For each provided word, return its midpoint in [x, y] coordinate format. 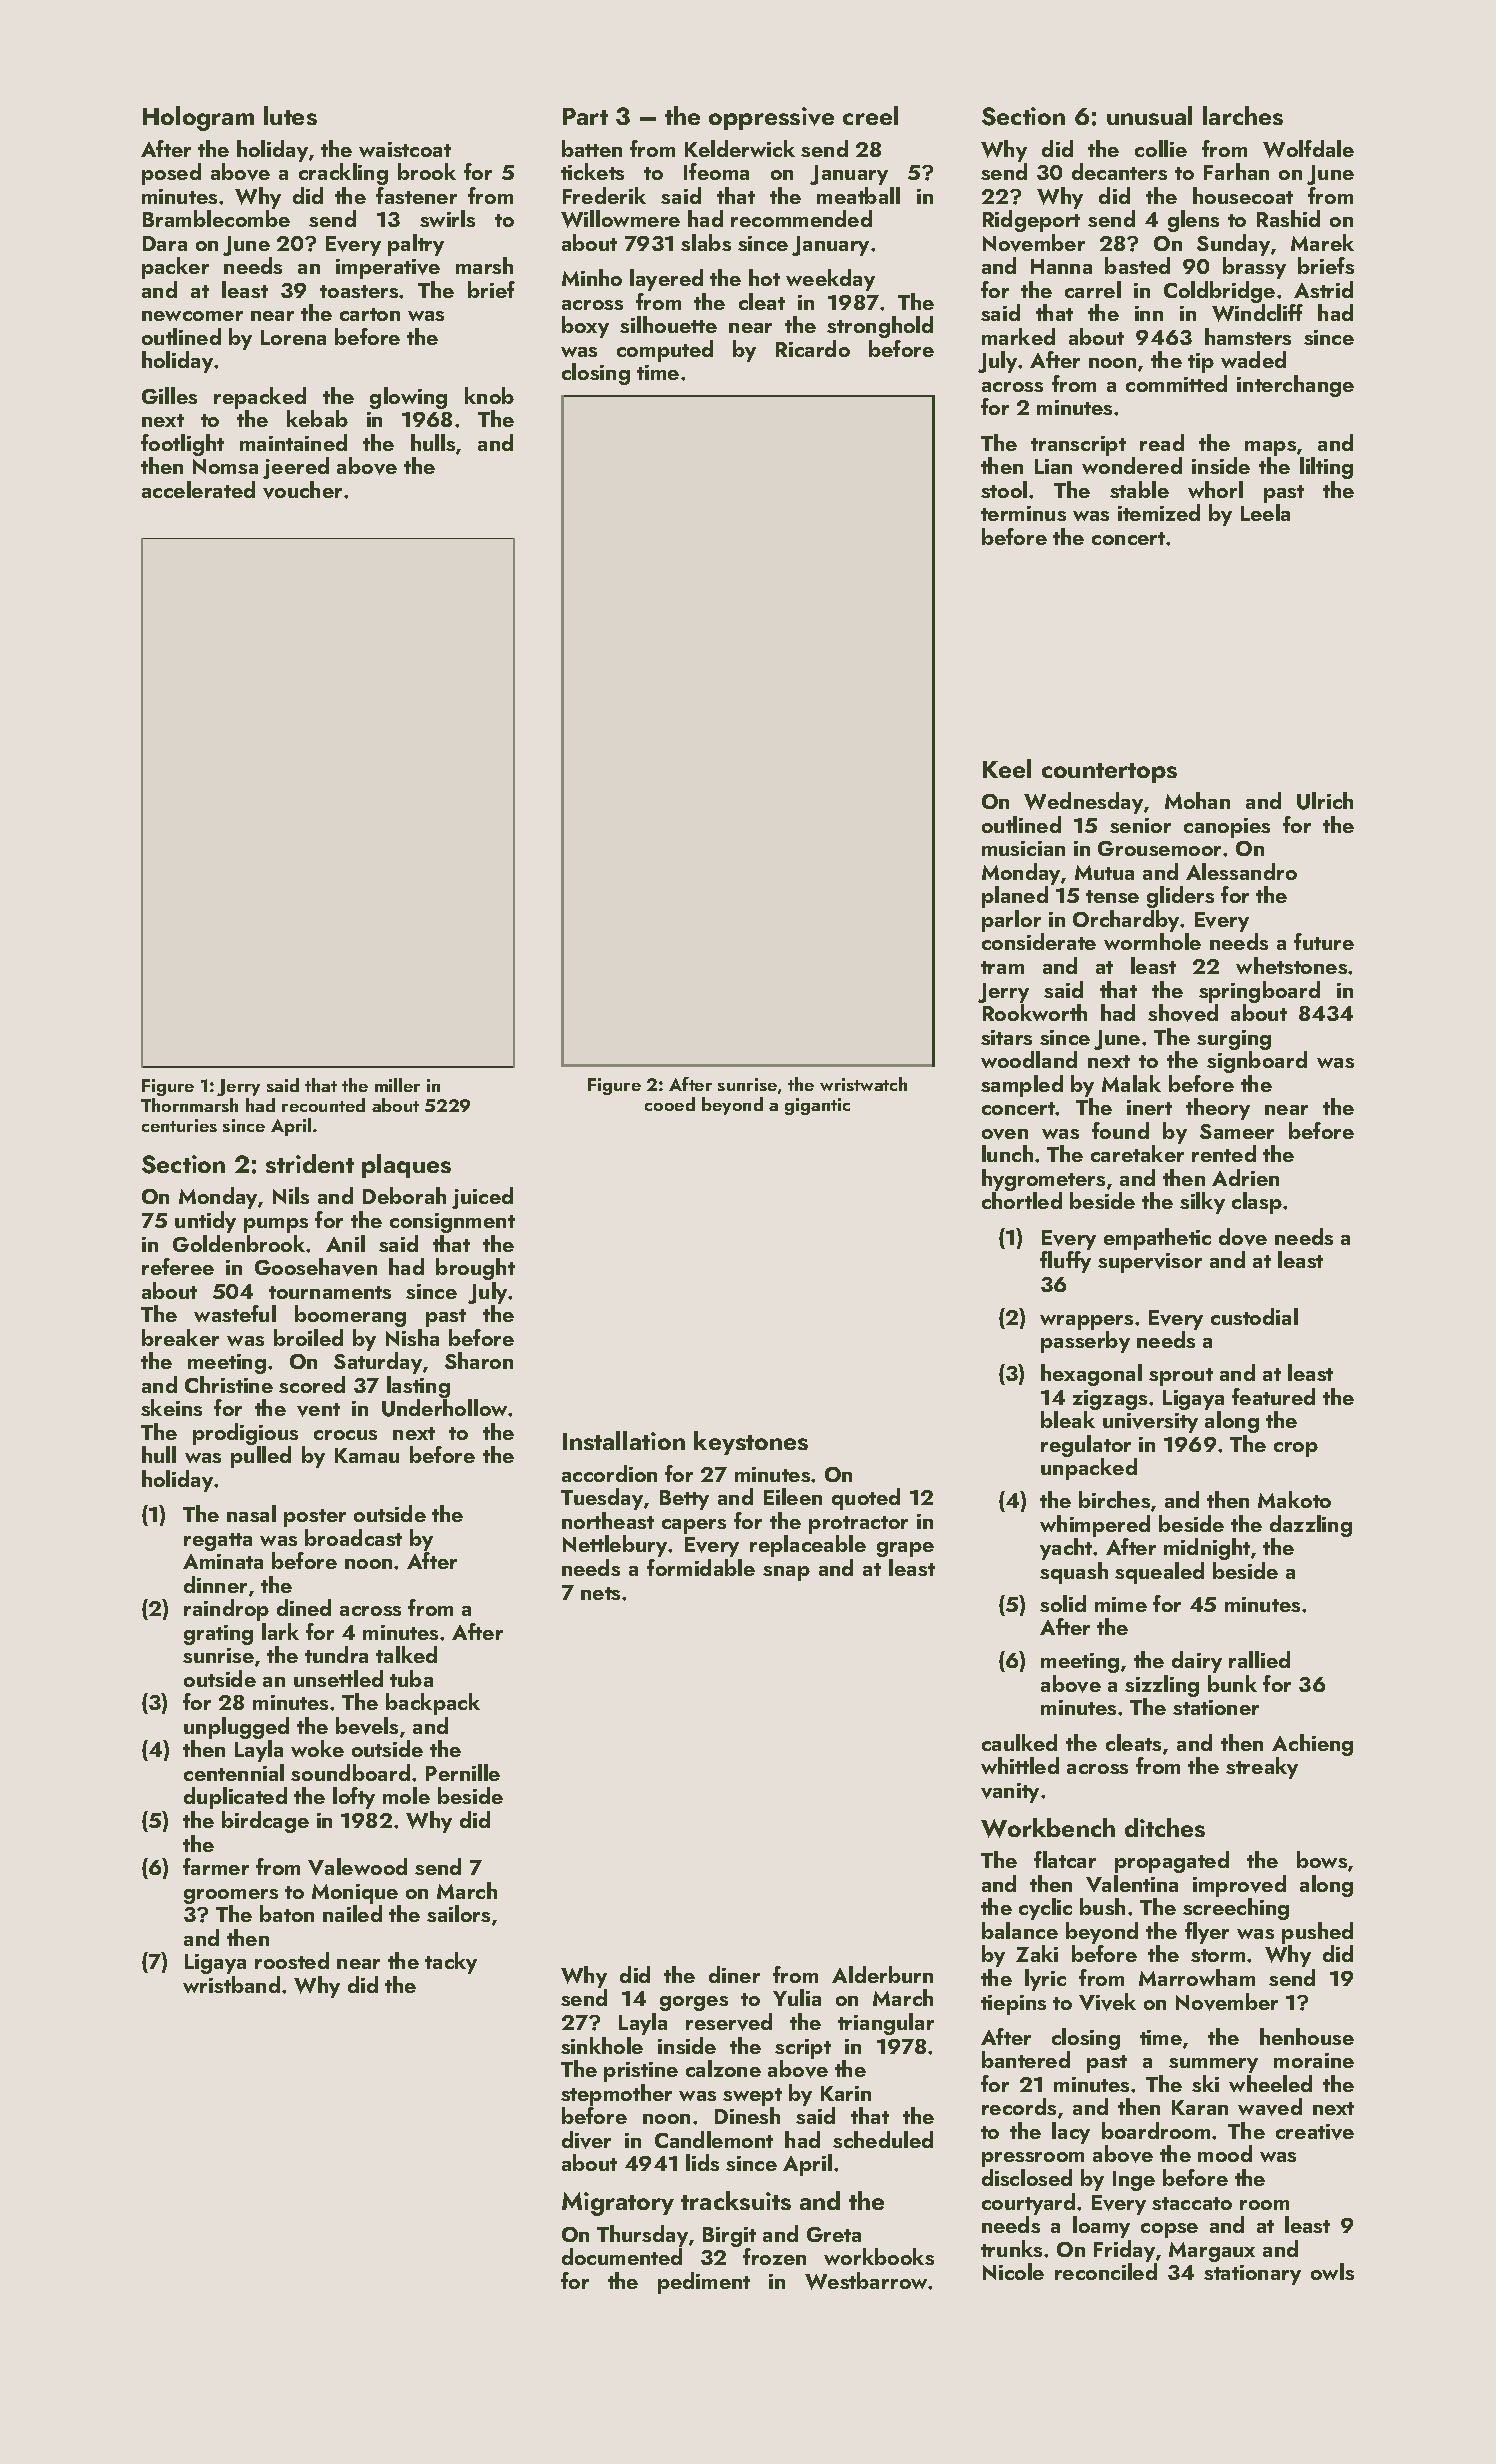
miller [397, 1085]
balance [1020, 1930]
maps [1270, 448]
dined [304, 1607]
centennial [234, 1772]
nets [600, 1593]
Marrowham [1197, 1977]
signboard [1257, 1062]
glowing [408, 398]
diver [586, 2140]
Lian [1053, 466]
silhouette [668, 324]
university [1150, 1423]
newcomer [192, 316]
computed [665, 351]
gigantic [817, 1106]
